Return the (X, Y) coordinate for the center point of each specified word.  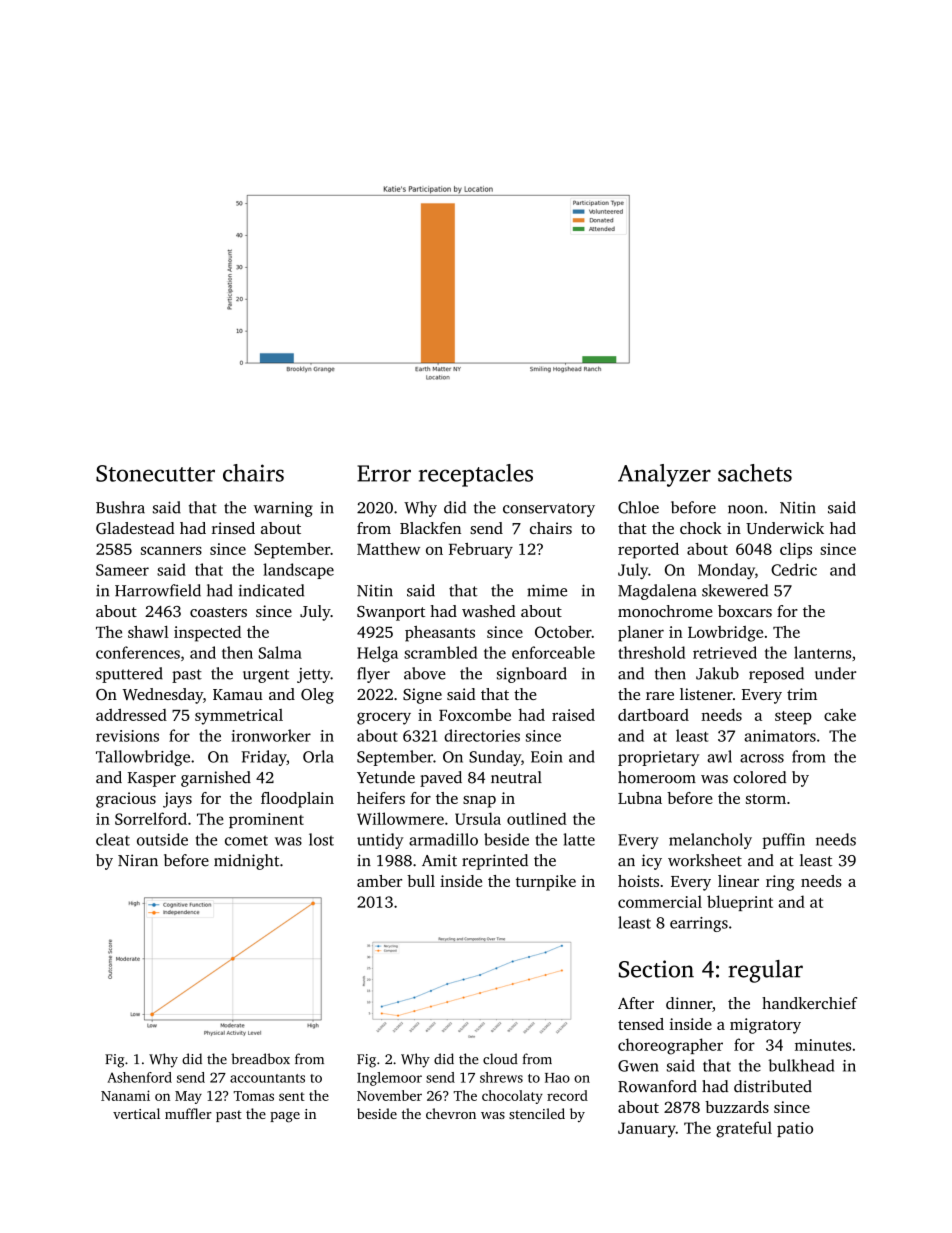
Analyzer (664, 475)
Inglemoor (389, 1079)
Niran (138, 860)
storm (766, 799)
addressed (131, 715)
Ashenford (139, 1077)
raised (573, 715)
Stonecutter (155, 473)
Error (384, 473)
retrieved (725, 652)
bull (421, 881)
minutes (823, 1045)
